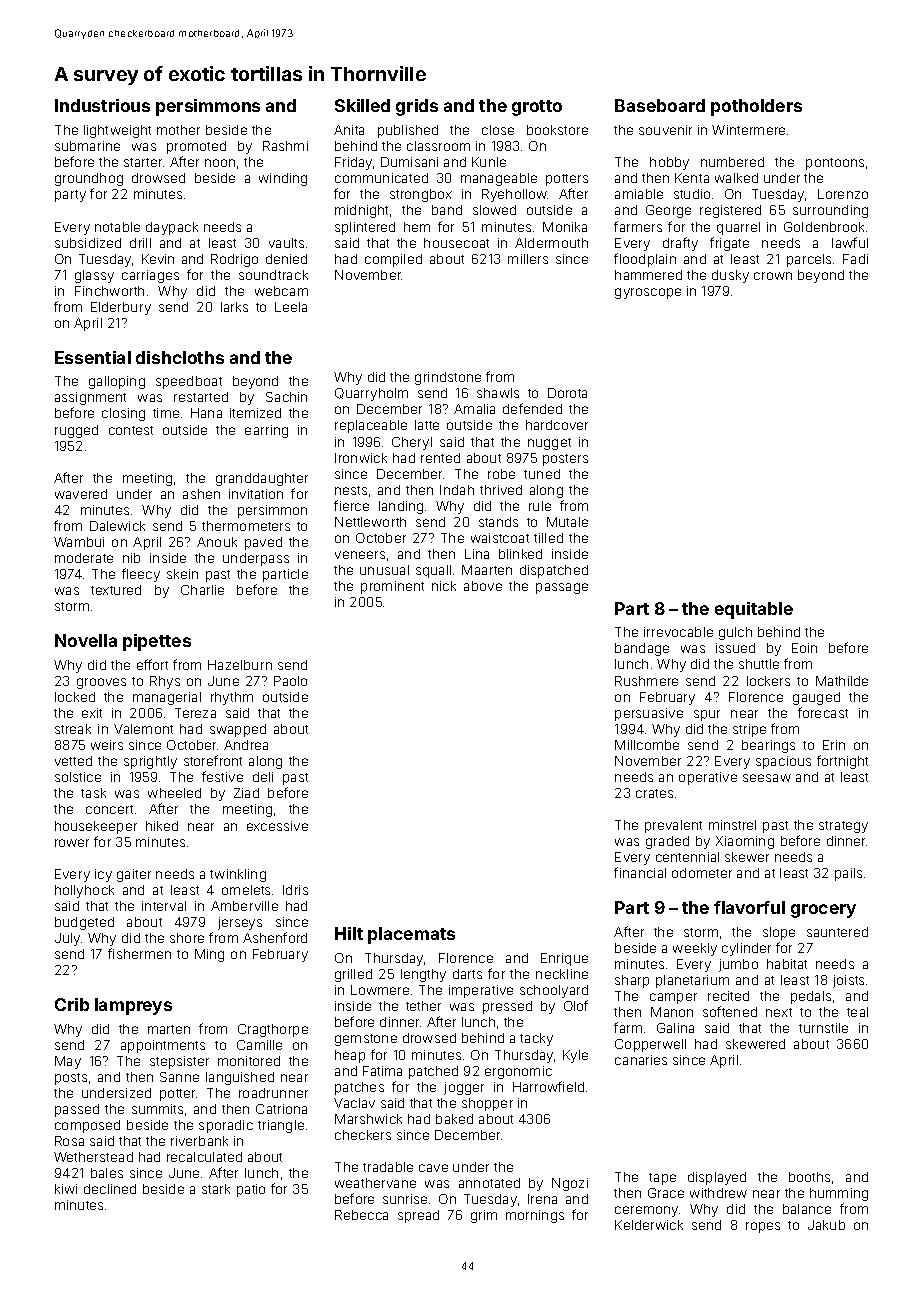  What do you see at coordinates (754, 610) in the screenshot?
I see `equitable` at bounding box center [754, 610].
